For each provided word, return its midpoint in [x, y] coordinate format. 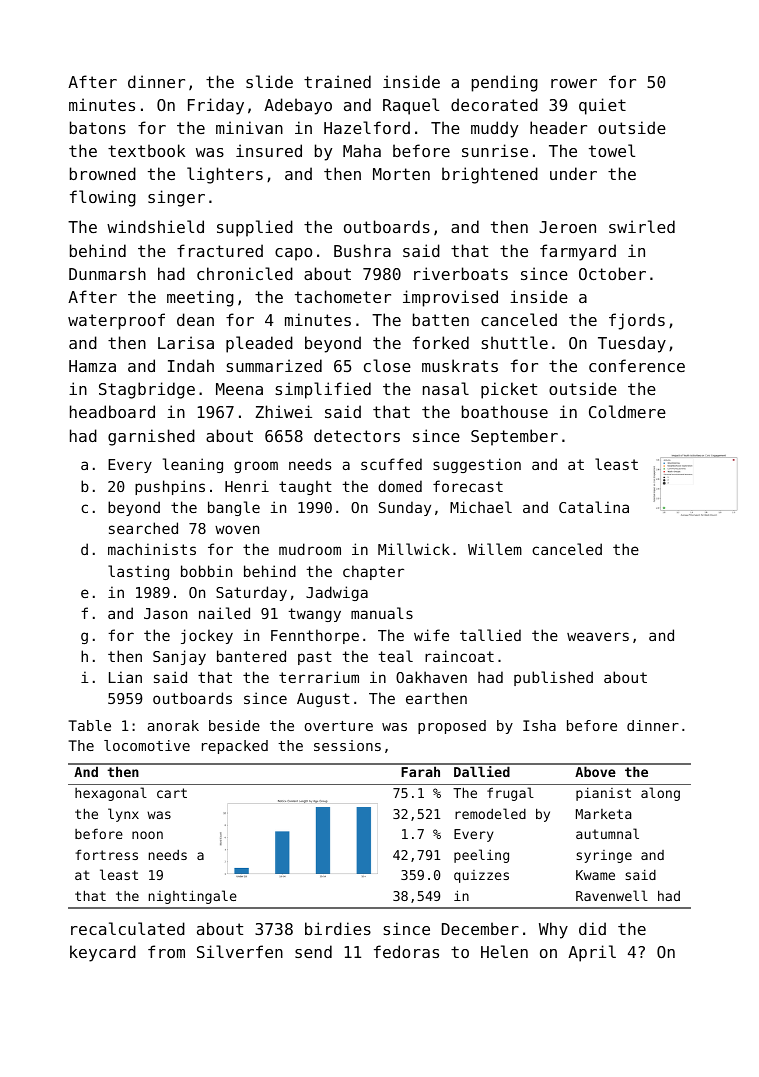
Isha [539, 725]
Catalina [594, 507]
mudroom [310, 549]
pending [505, 83]
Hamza [92, 366]
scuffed [391, 464]
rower [574, 83]
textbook [146, 150]
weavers [598, 636]
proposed [452, 727]
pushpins [170, 487]
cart [172, 793]
